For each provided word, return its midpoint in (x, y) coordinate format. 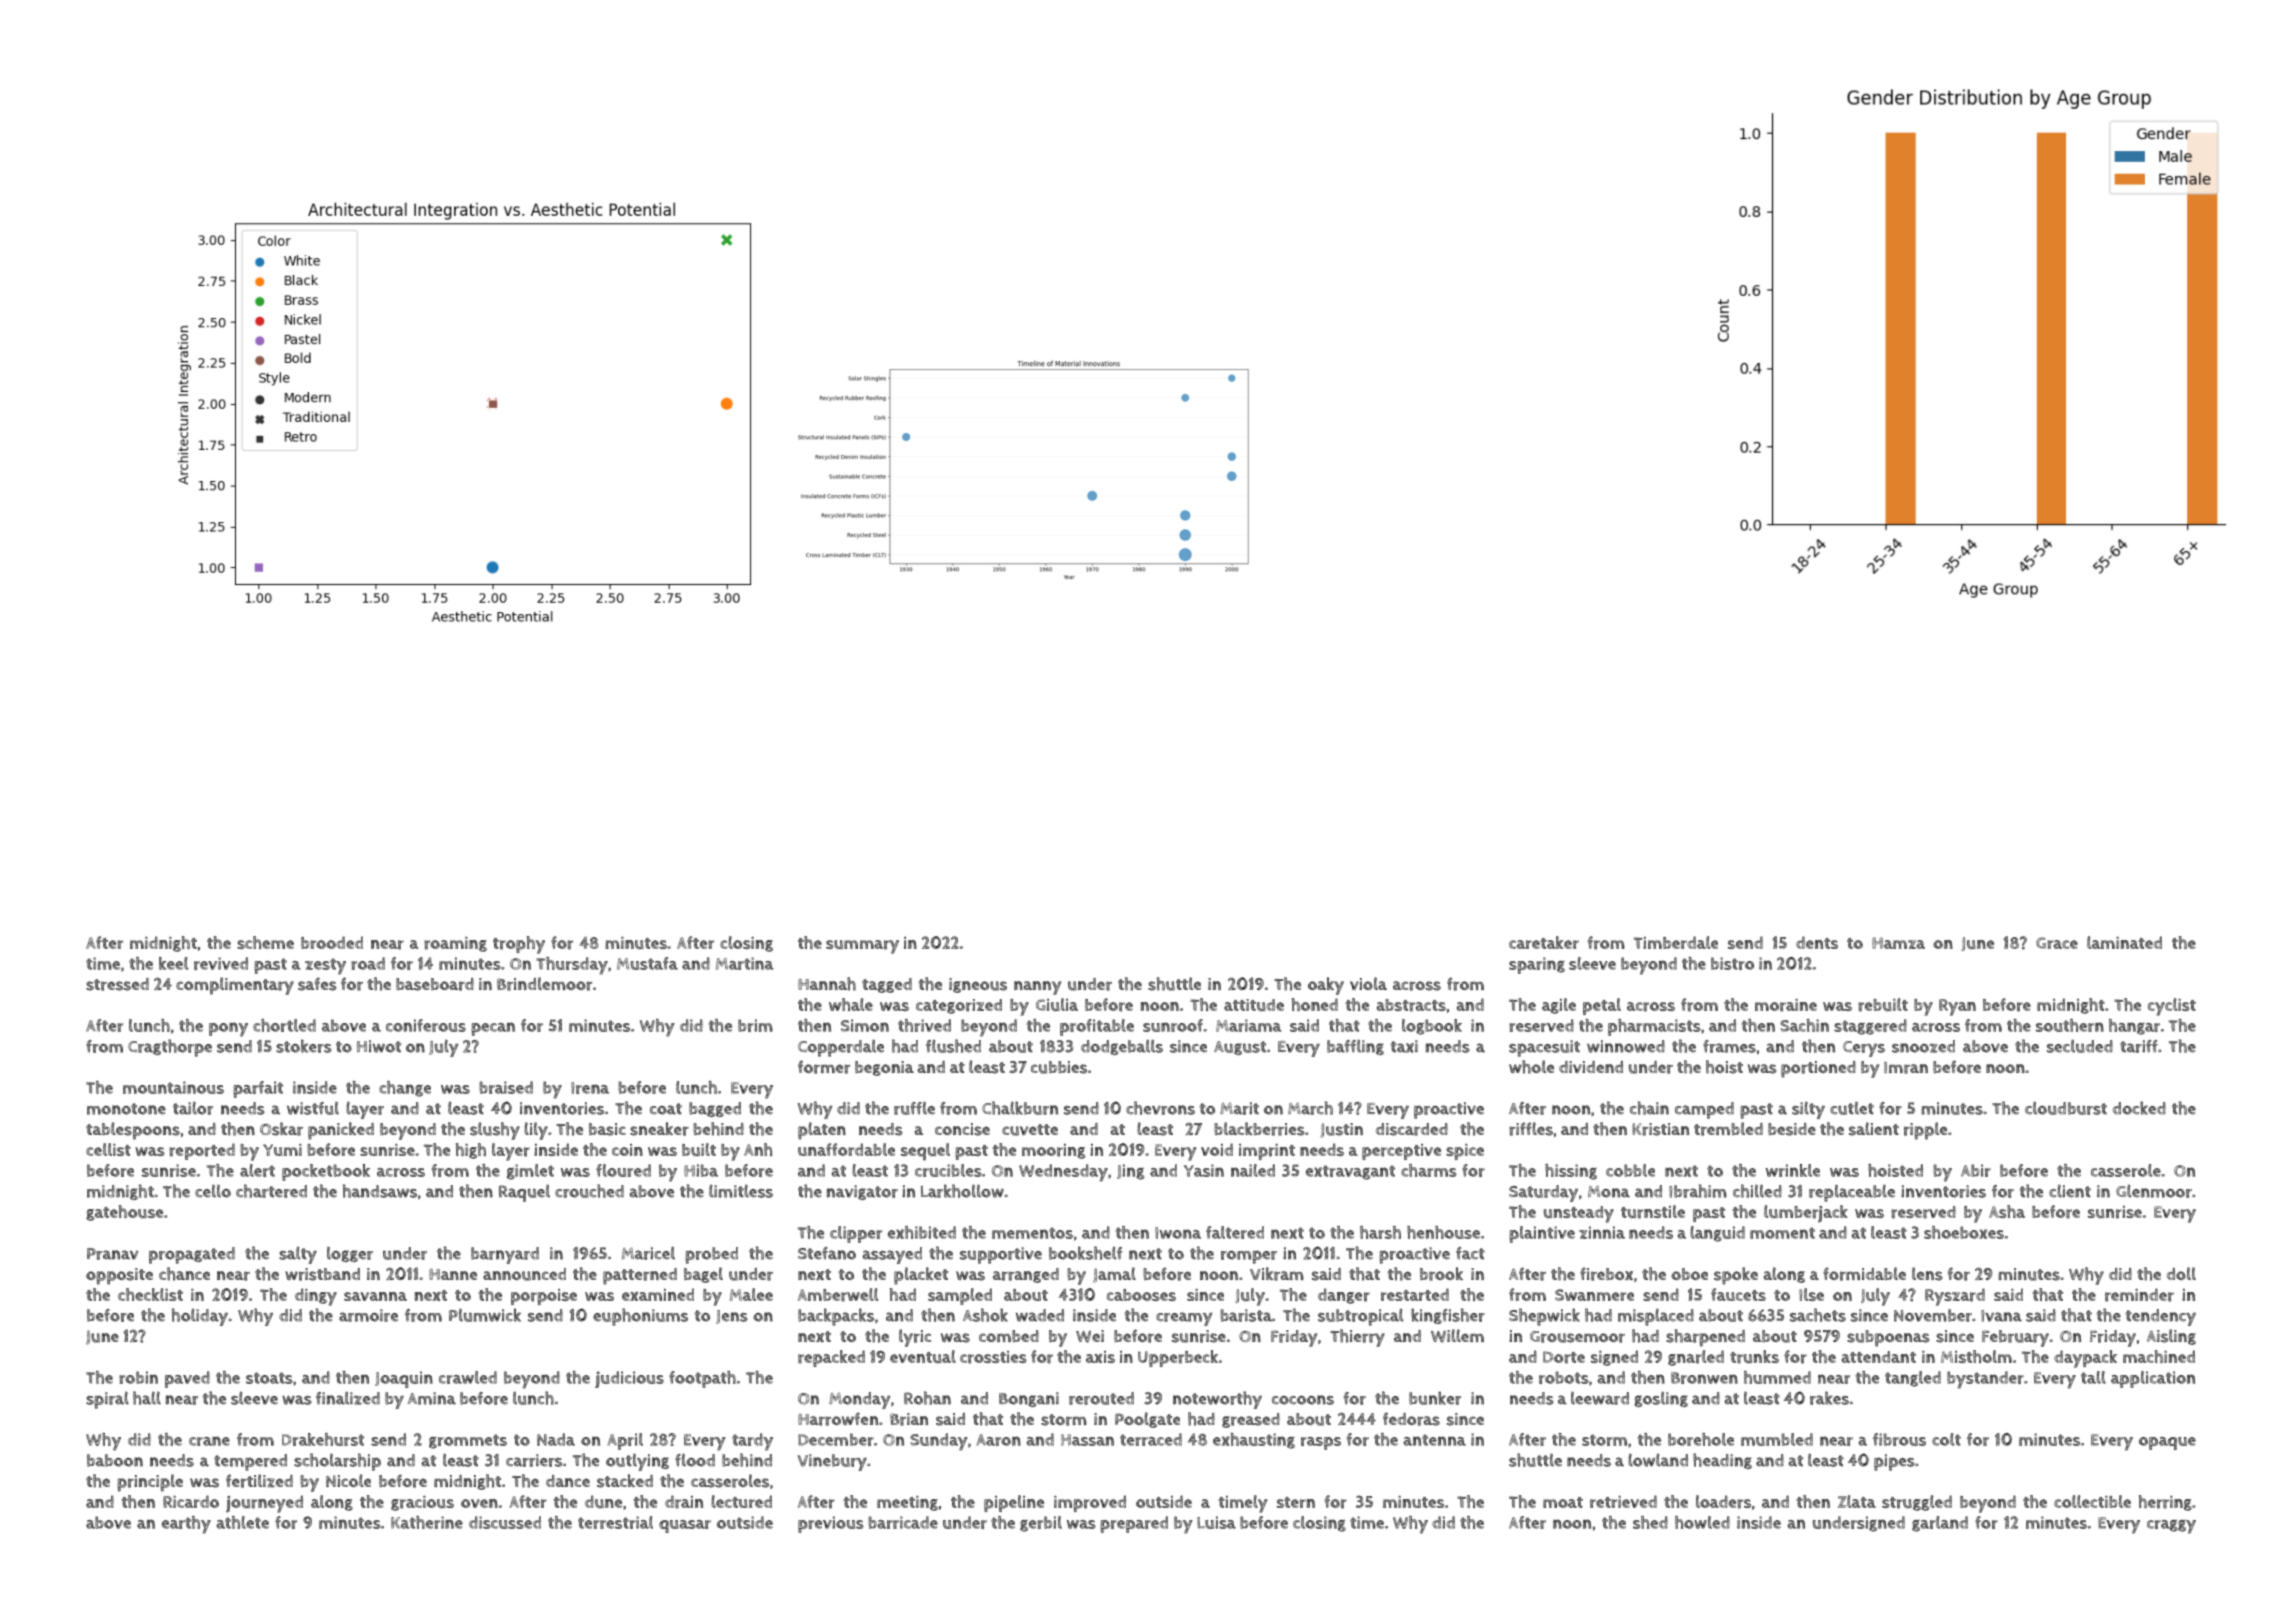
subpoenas (1888, 1338)
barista (1246, 1315)
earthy (186, 1525)
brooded (332, 942)
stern (1296, 1502)
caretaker (1544, 942)
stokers (304, 1046)
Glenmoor (2154, 1191)
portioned (1818, 1069)
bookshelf (1085, 1253)
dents (1817, 942)
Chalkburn (1020, 1108)
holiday (200, 1317)
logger (350, 1254)
